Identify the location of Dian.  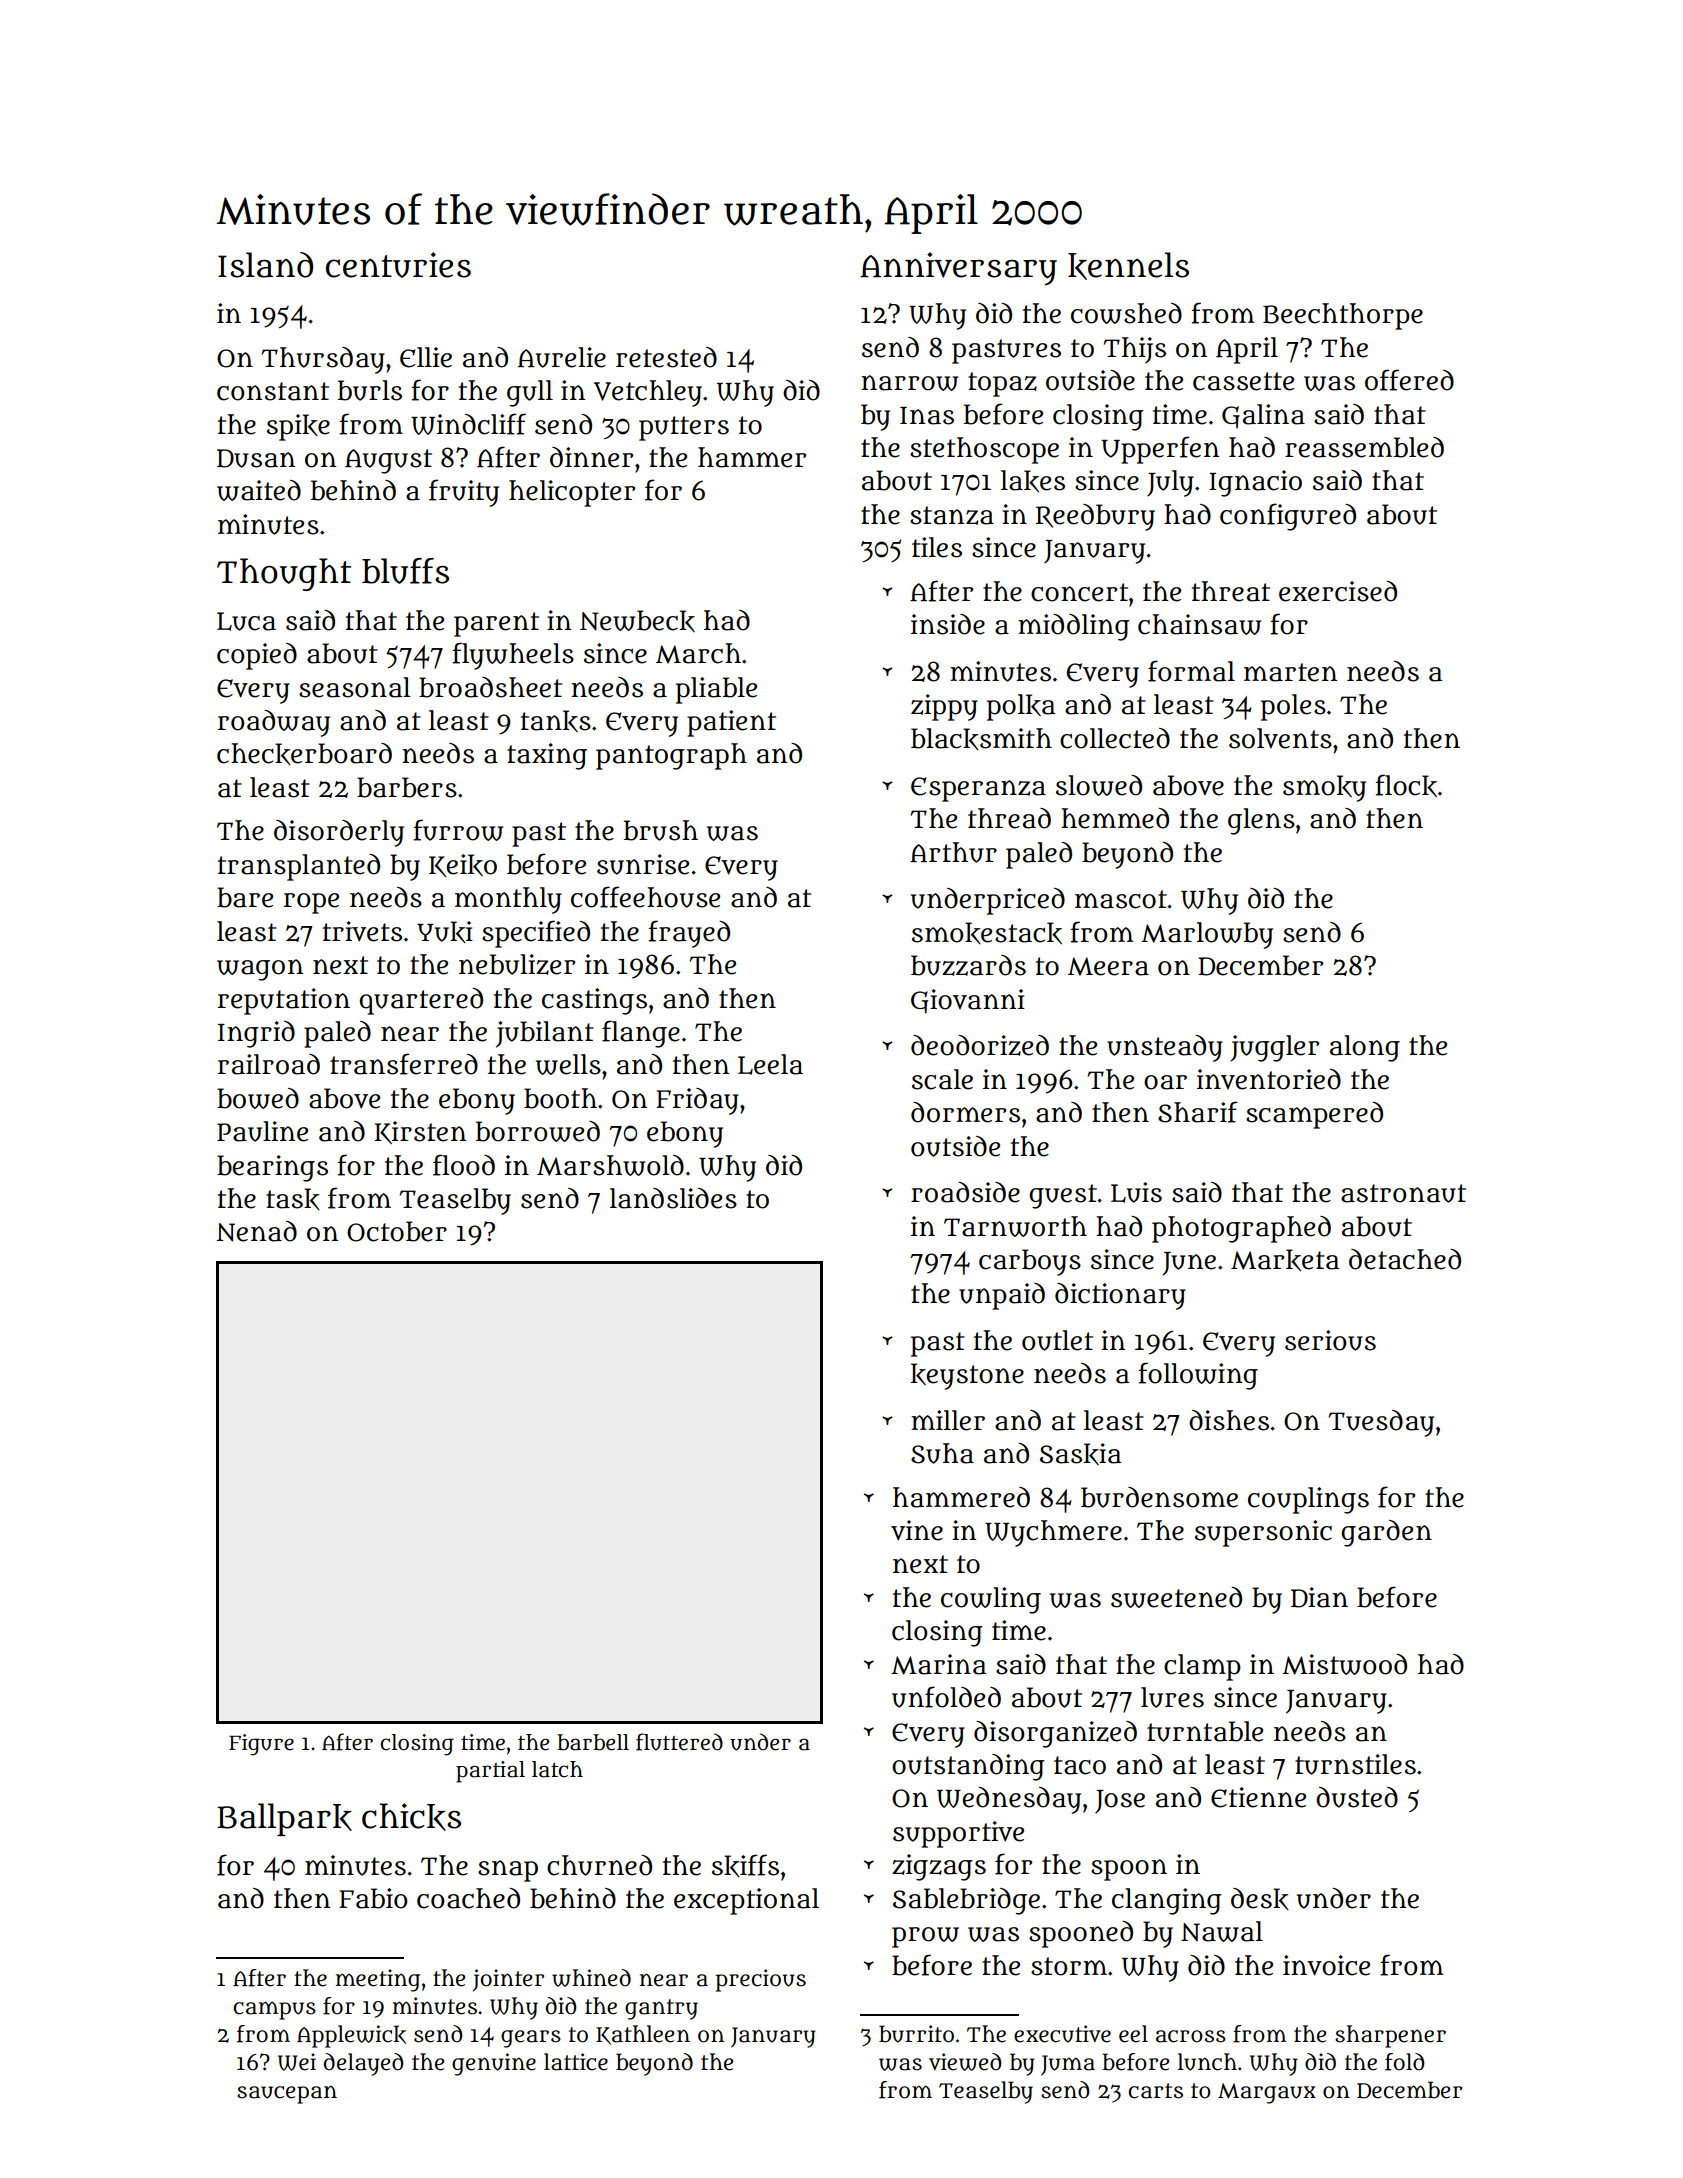
(1319, 1597).
